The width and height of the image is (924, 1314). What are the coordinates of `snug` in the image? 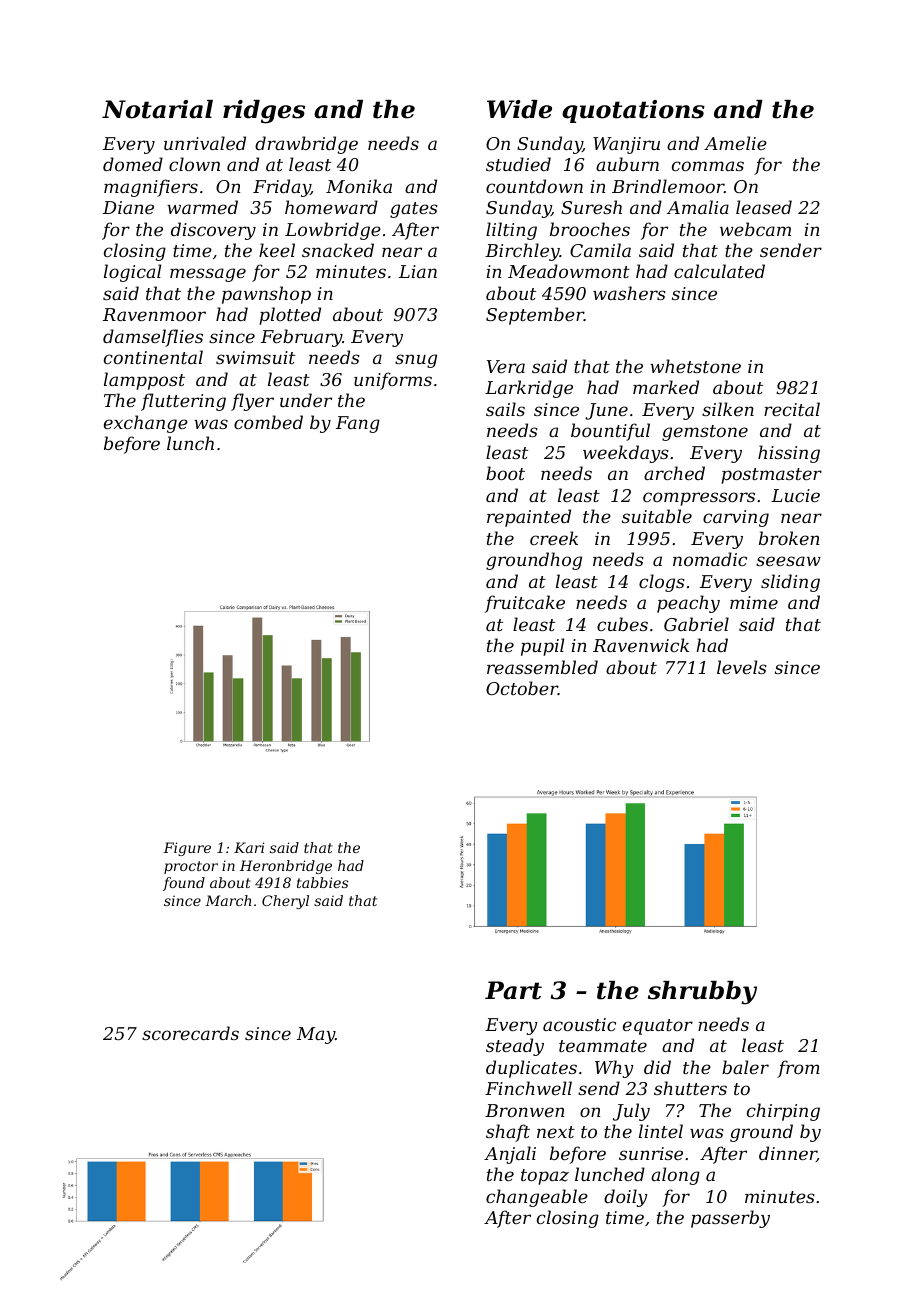 It's located at (416, 361).
